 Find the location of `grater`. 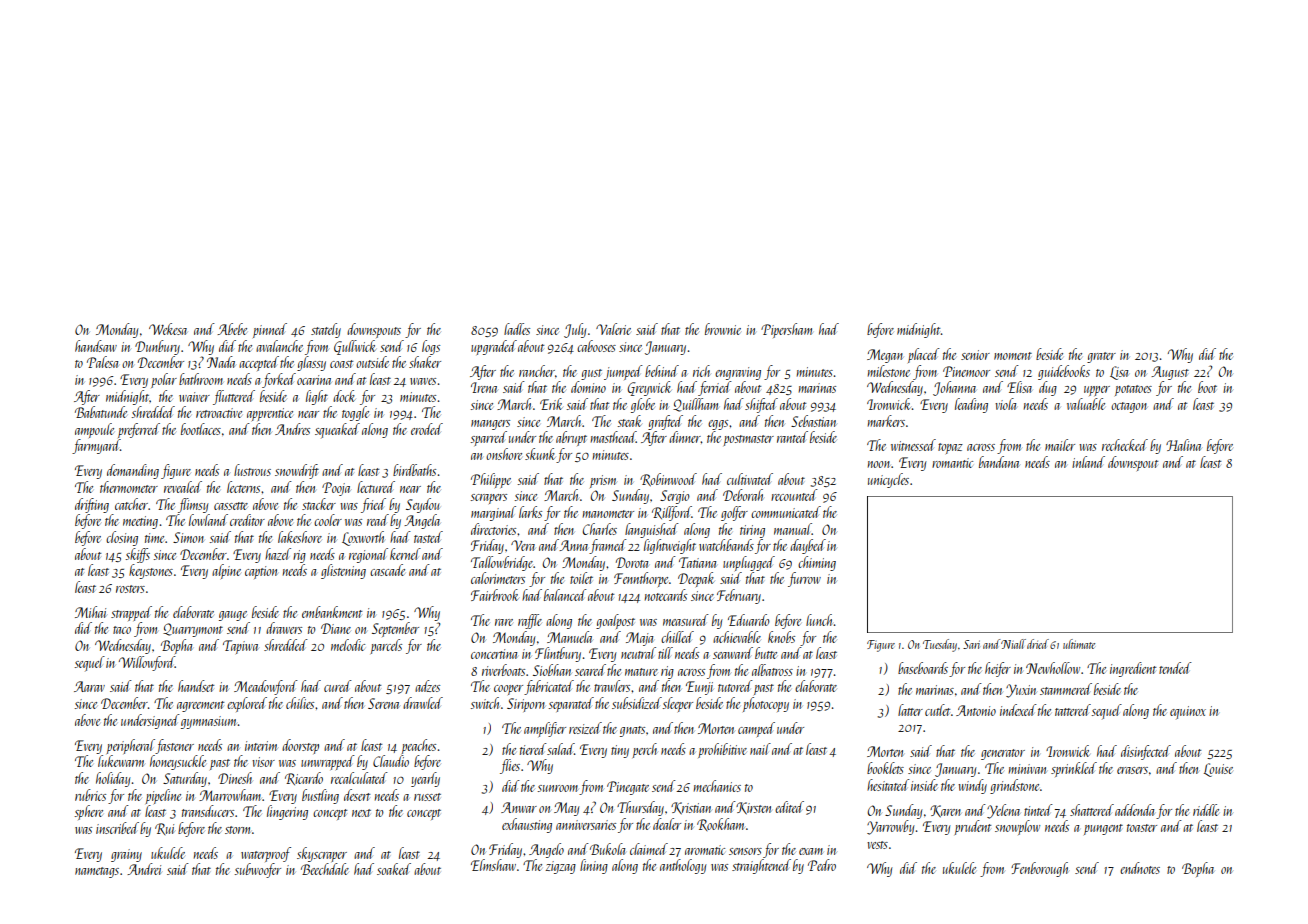

grater is located at coordinates (1101, 357).
